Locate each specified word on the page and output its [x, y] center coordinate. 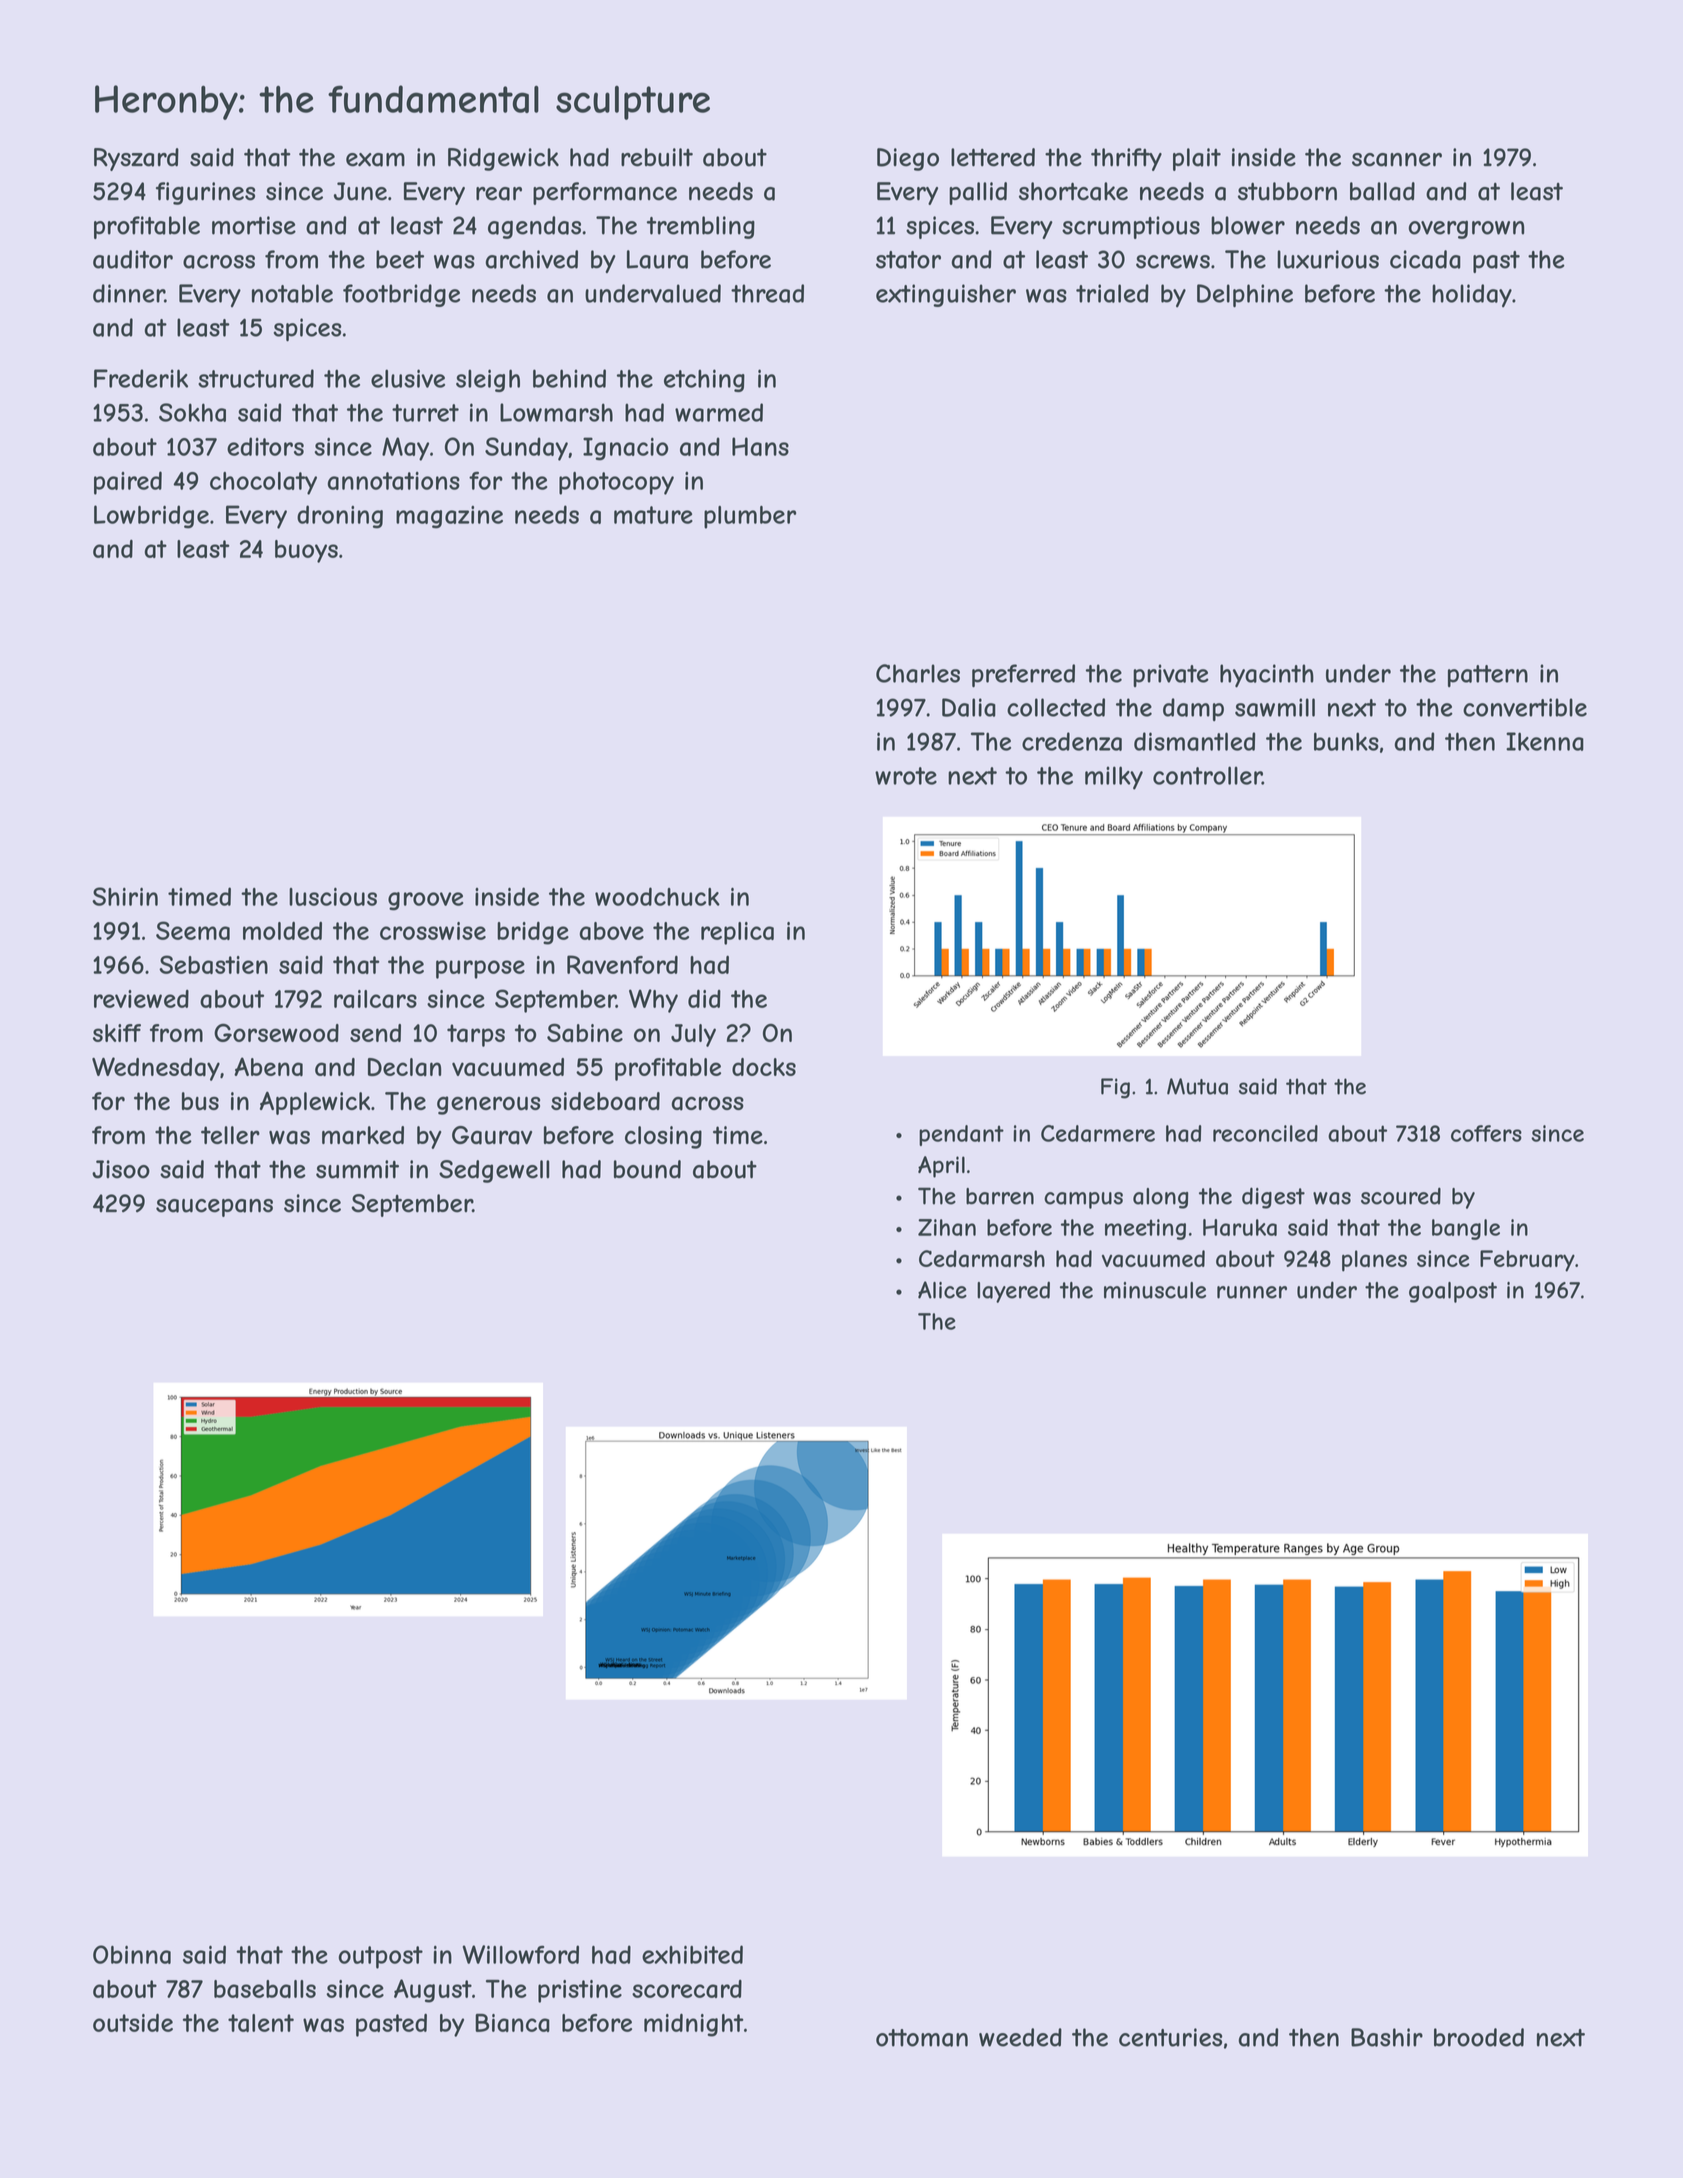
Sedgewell [494, 1171]
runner [1252, 1292]
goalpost [1453, 1292]
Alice [942, 1290]
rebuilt [657, 157]
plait [1197, 159]
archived [531, 259]
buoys [306, 551]
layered [1013, 1292]
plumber [750, 517]
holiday [1472, 296]
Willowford [521, 1954]
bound [647, 1169]
